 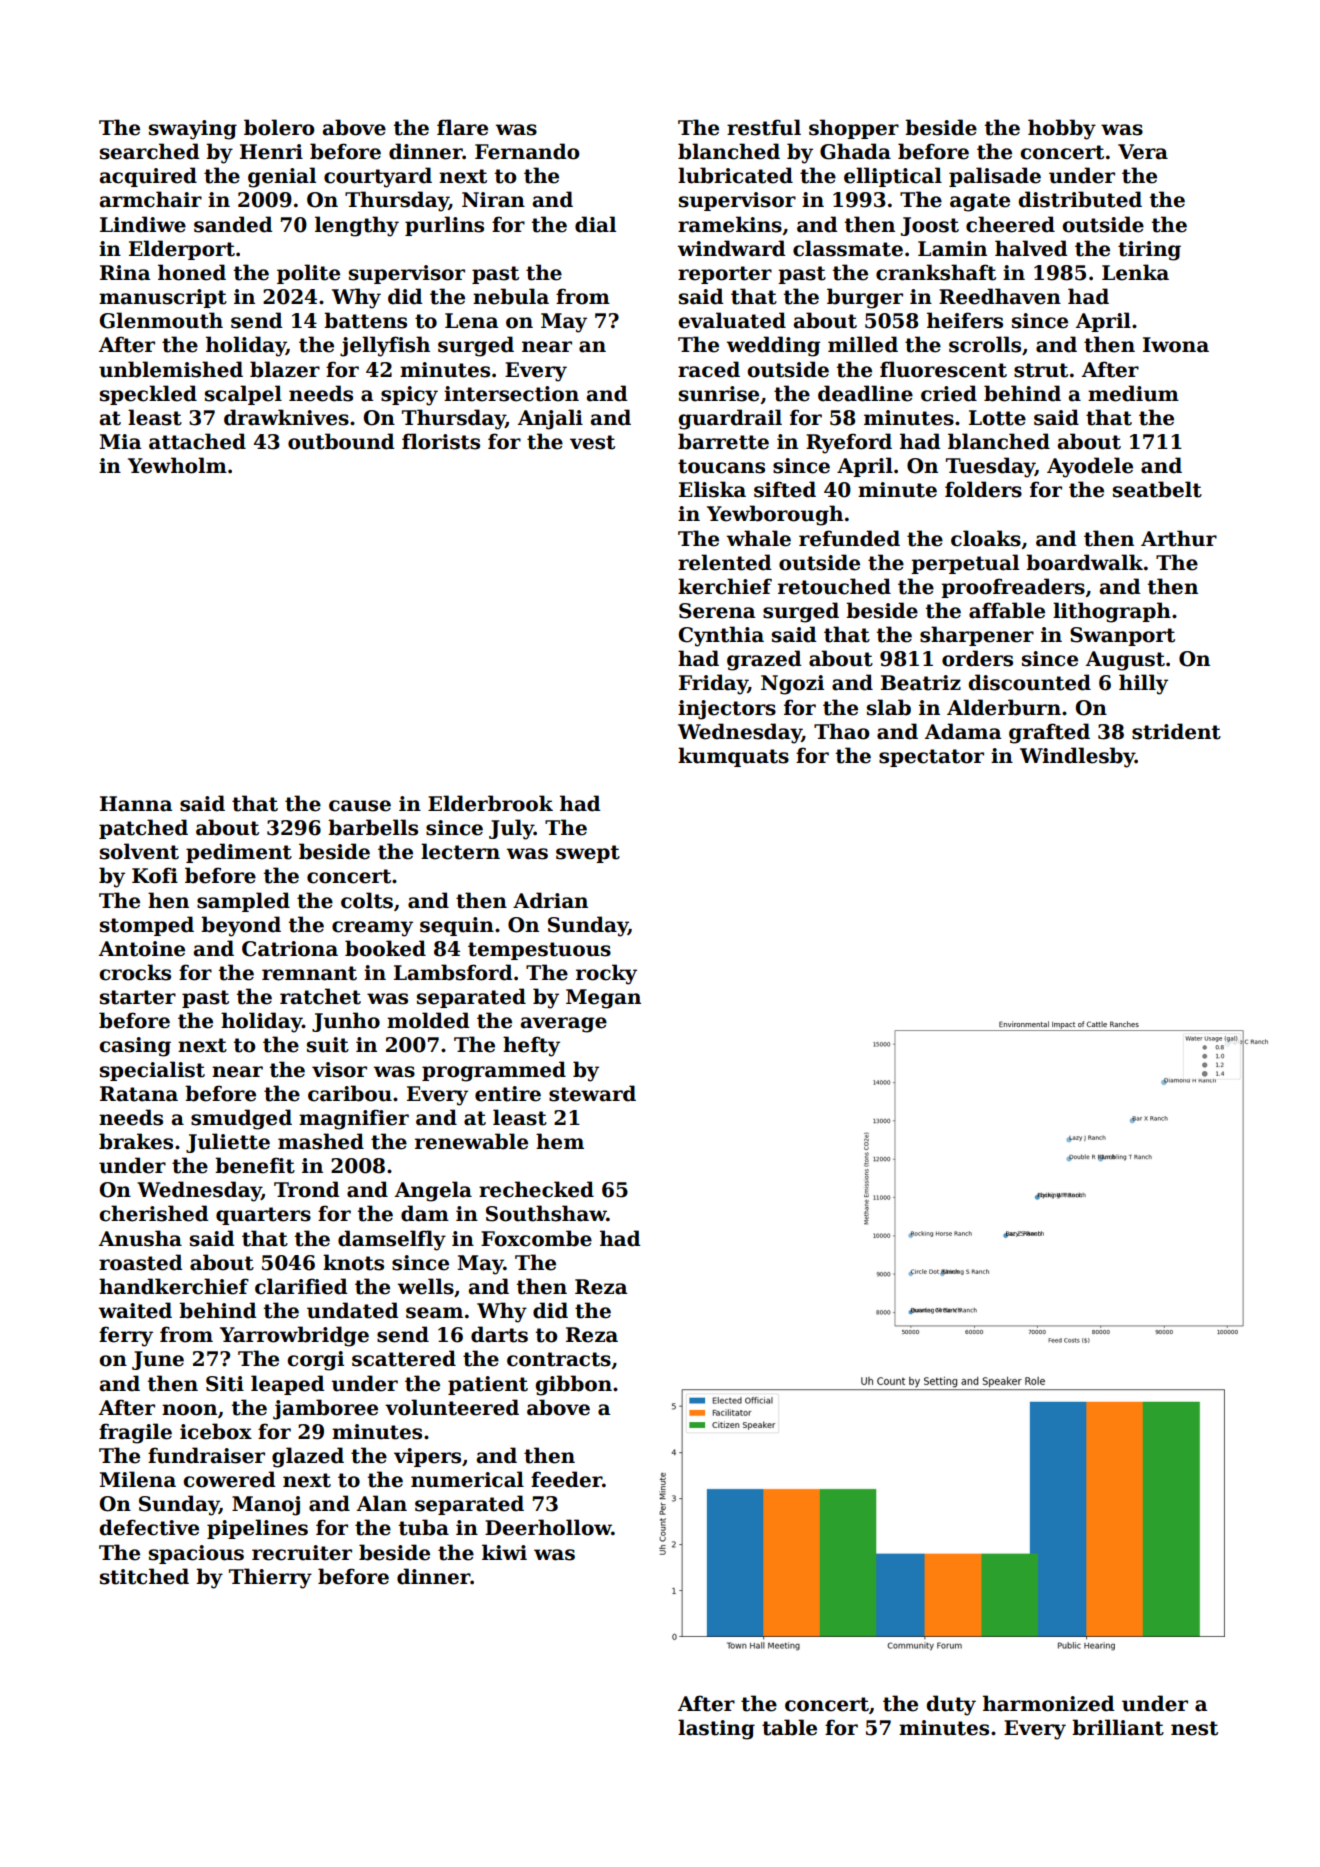 What do you see at coordinates (1077, 757) in the document?
I see `Windlesby` at bounding box center [1077, 757].
